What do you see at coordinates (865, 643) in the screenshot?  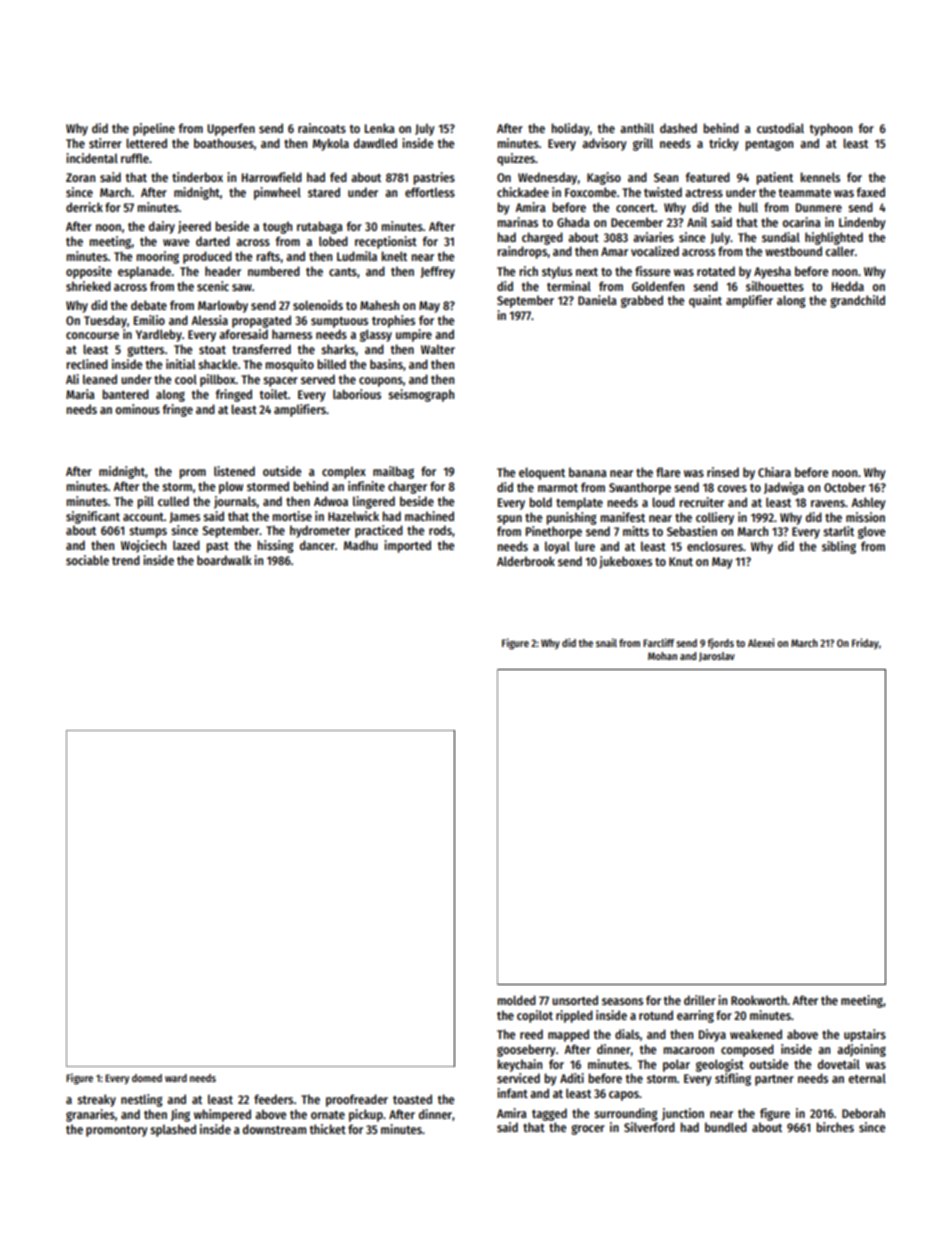 I see `Friday` at bounding box center [865, 643].
